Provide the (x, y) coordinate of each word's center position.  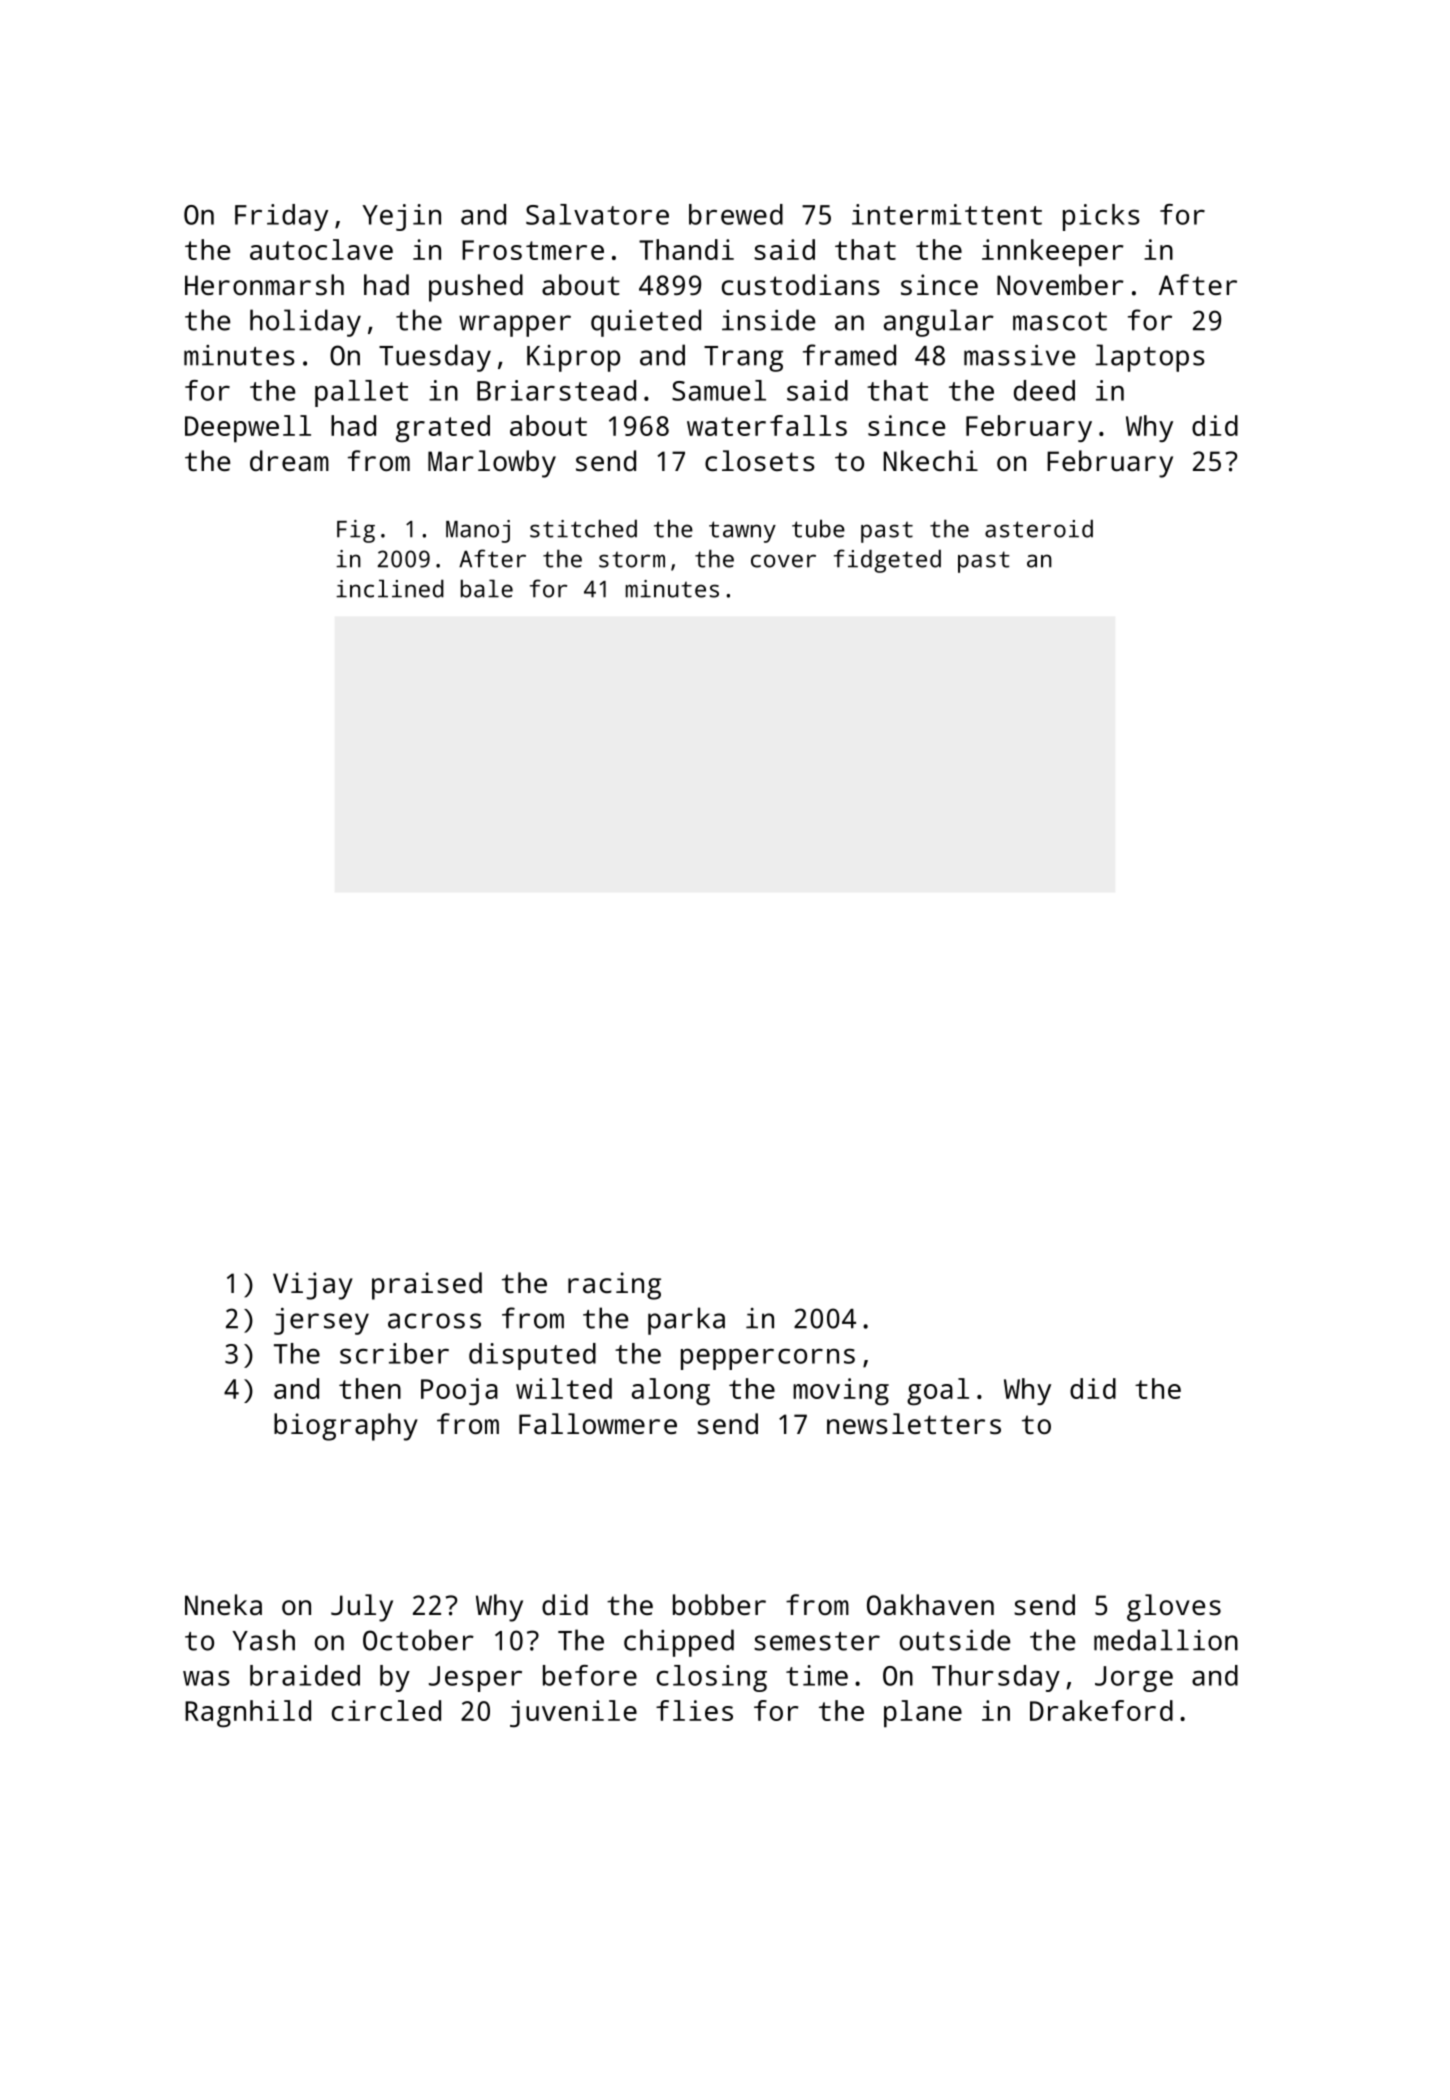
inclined (390, 588)
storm (632, 560)
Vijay (313, 1286)
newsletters (914, 1424)
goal (938, 1391)
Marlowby (492, 464)
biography (346, 1427)
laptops (1150, 358)
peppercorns (768, 1359)
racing (614, 1286)
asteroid (1039, 528)
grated (443, 428)
